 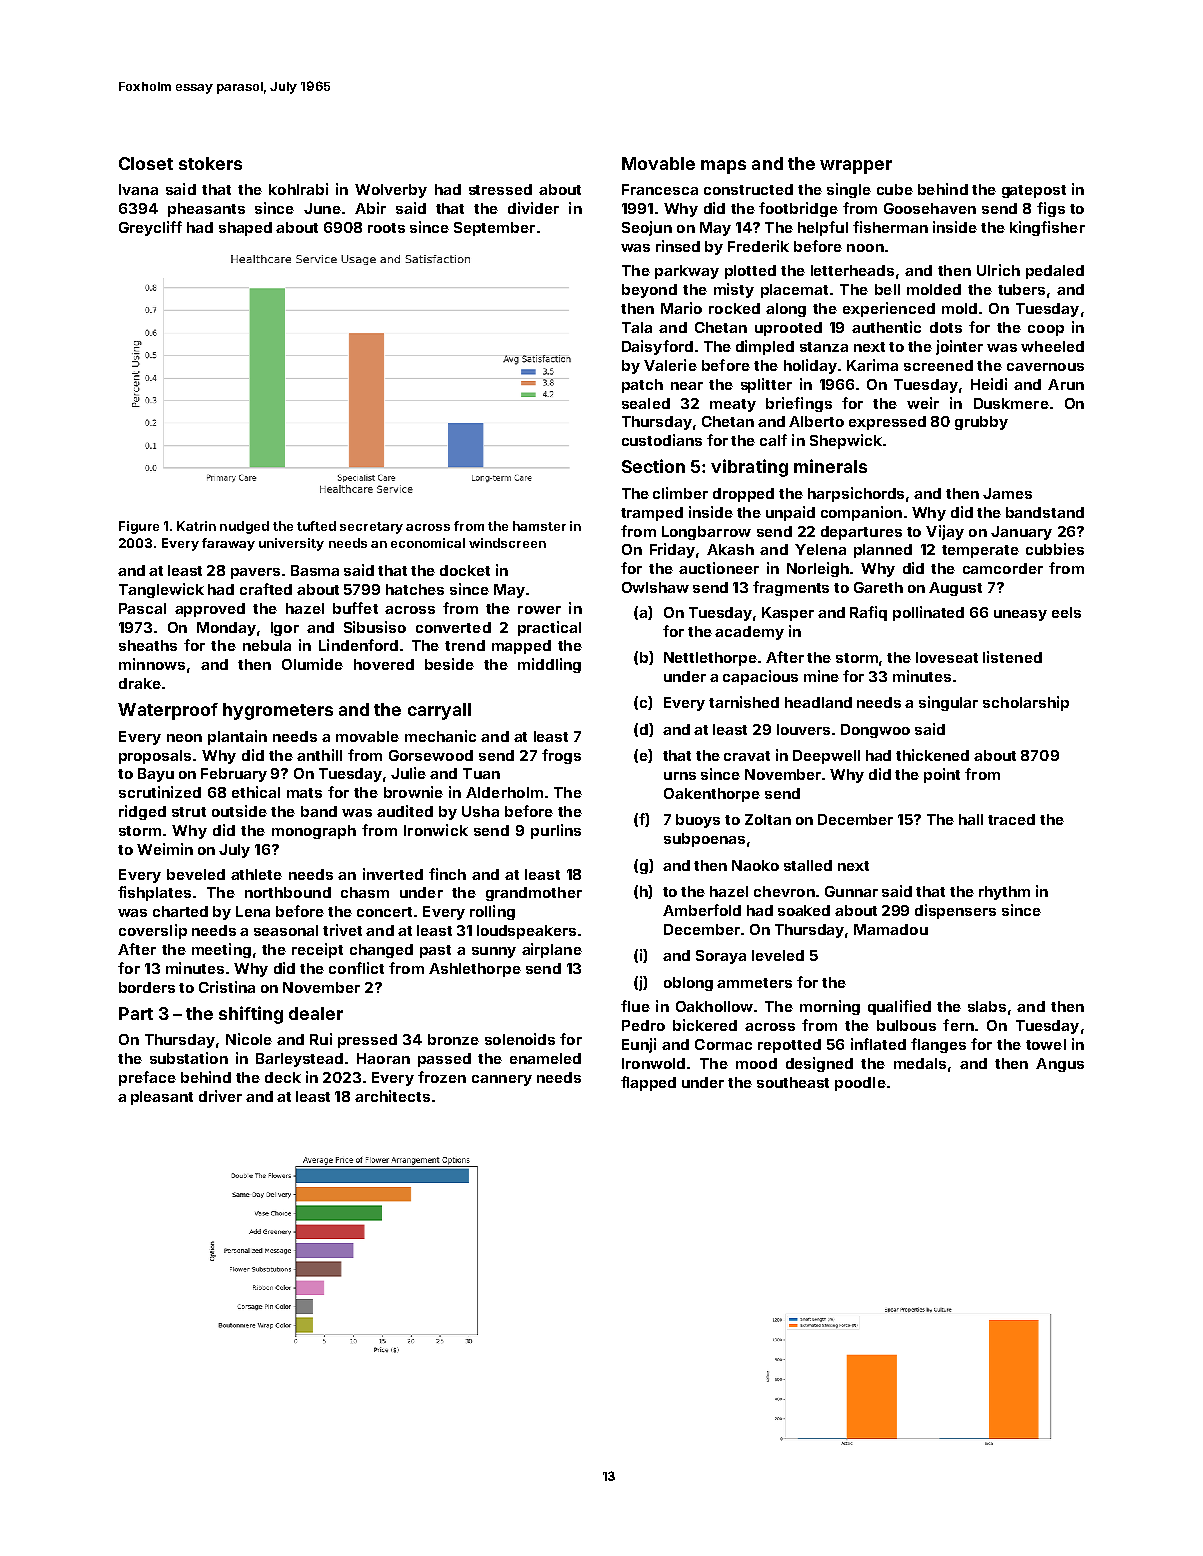 What do you see at coordinates (150, 228) in the screenshot?
I see `Greycliff` at bounding box center [150, 228].
